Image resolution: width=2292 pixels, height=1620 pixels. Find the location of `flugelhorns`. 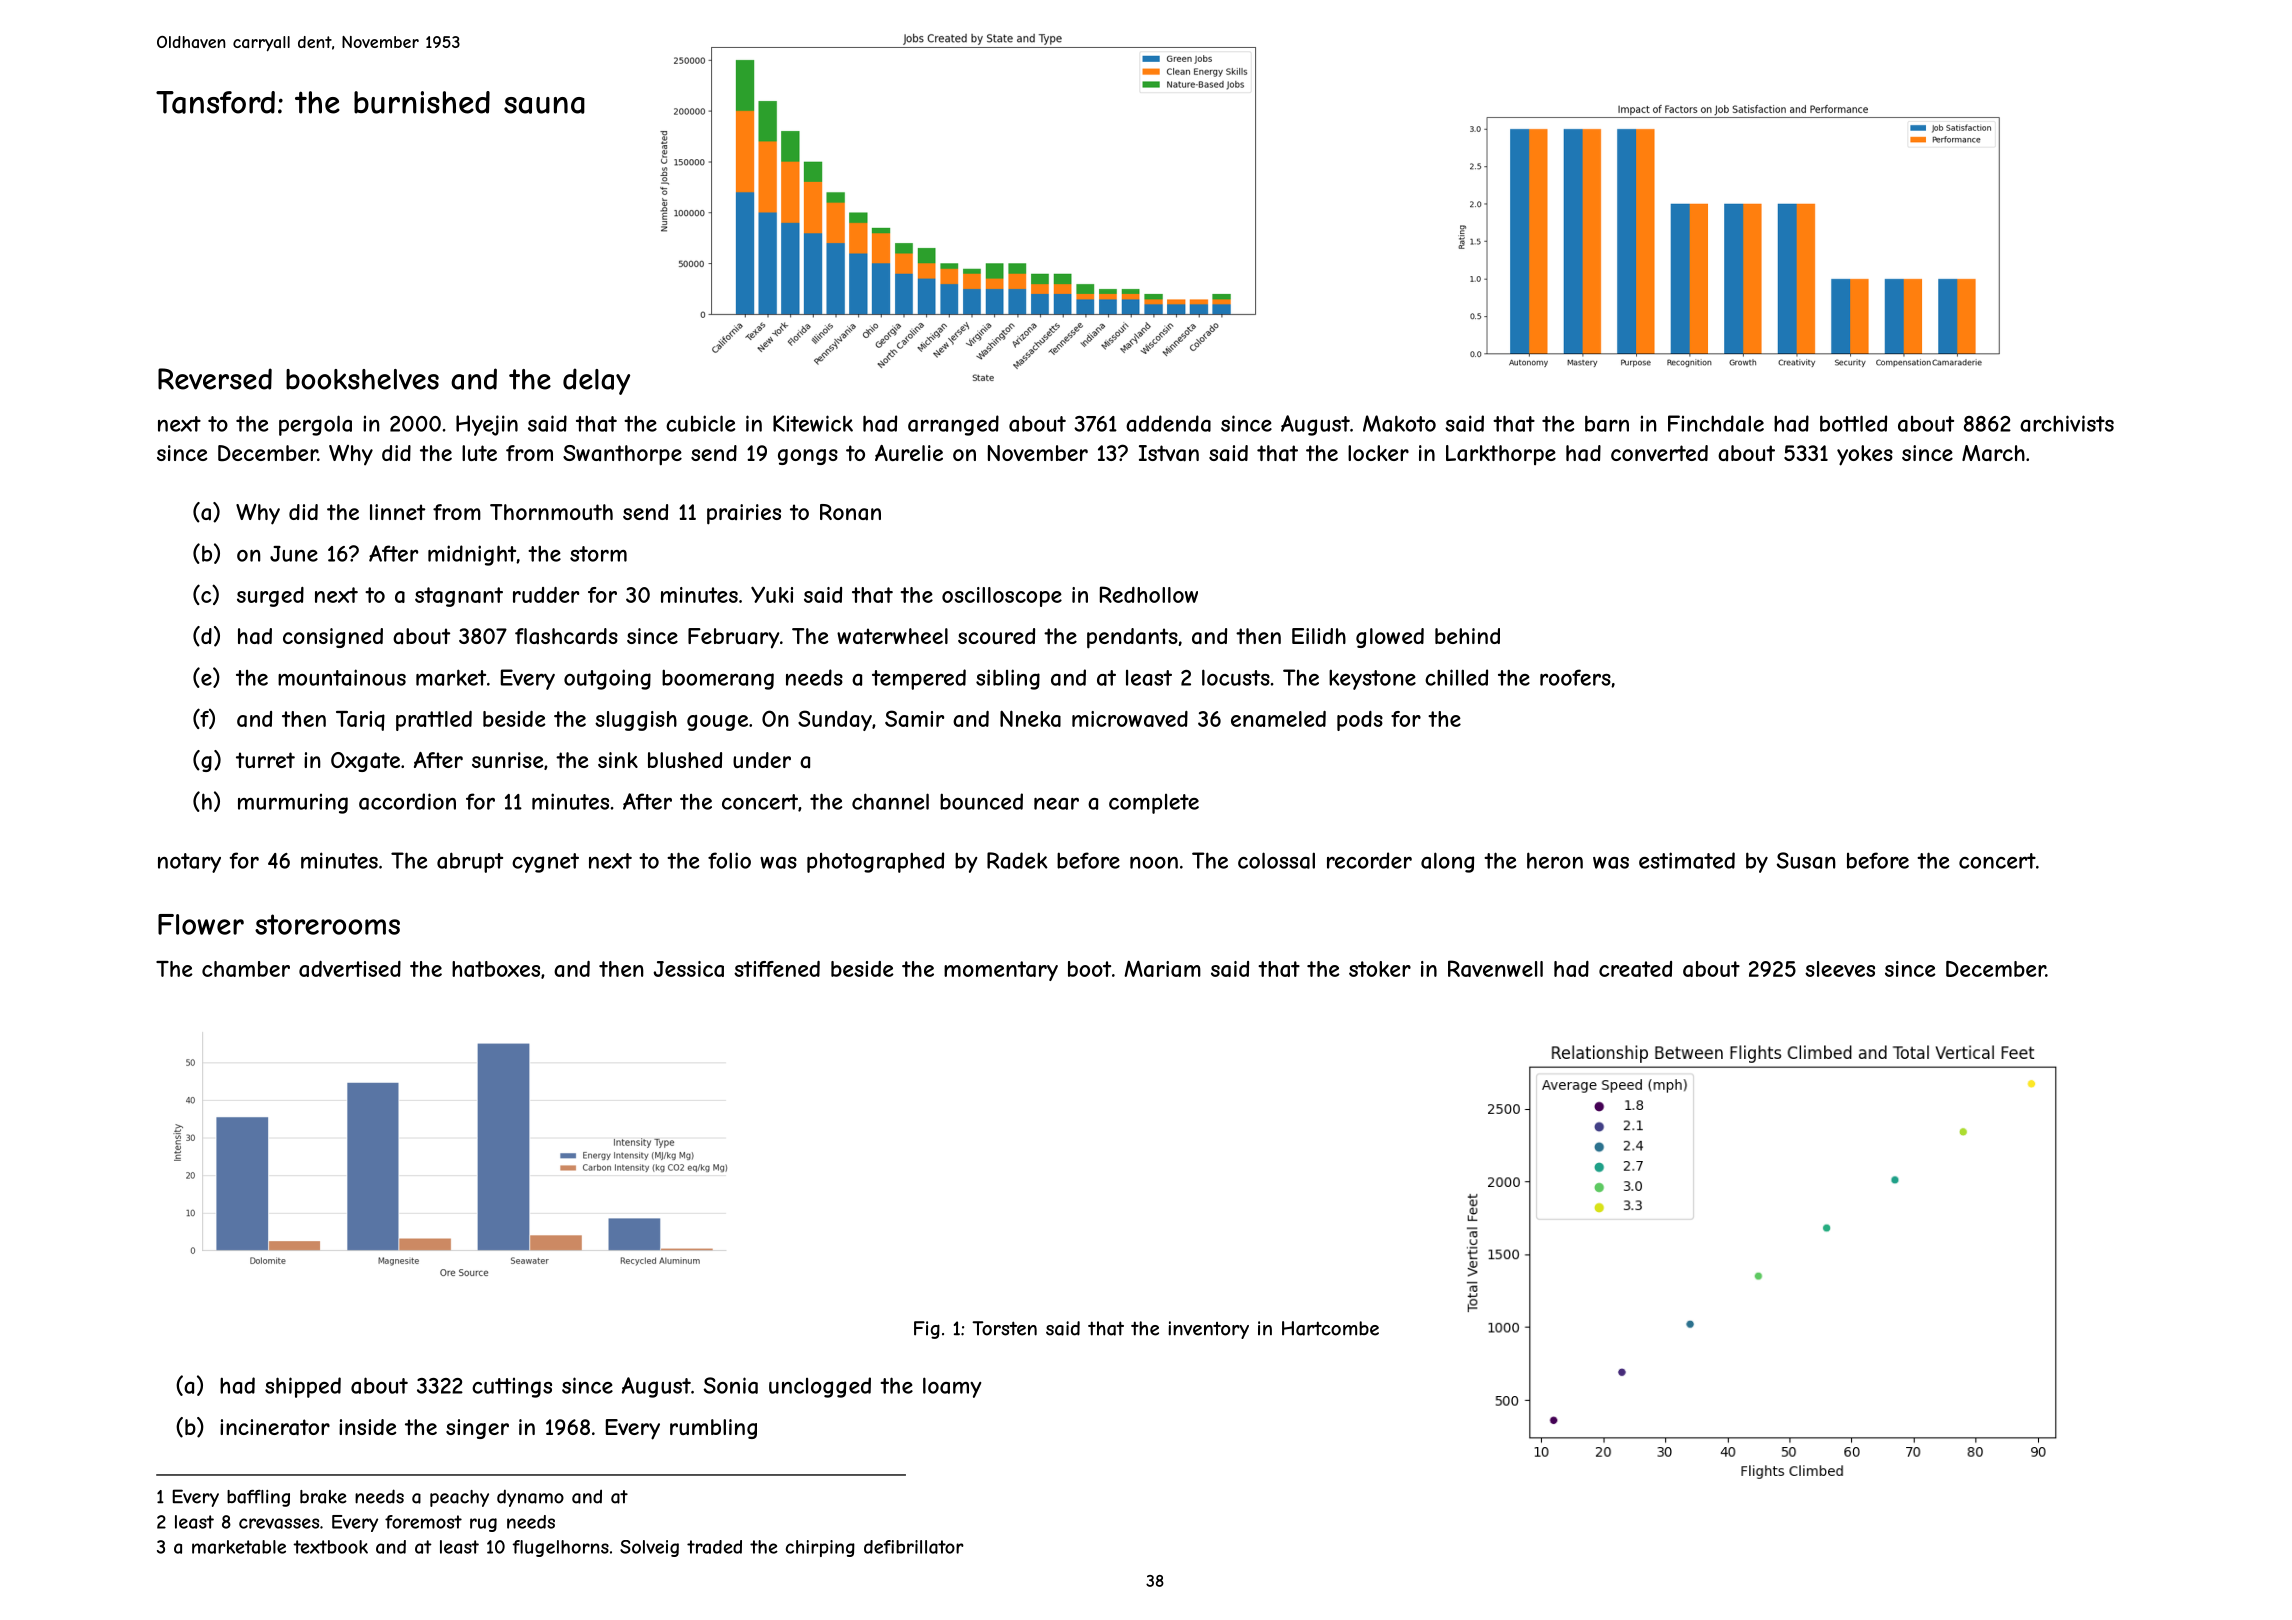

flugelhorns is located at coordinates (560, 1548).
